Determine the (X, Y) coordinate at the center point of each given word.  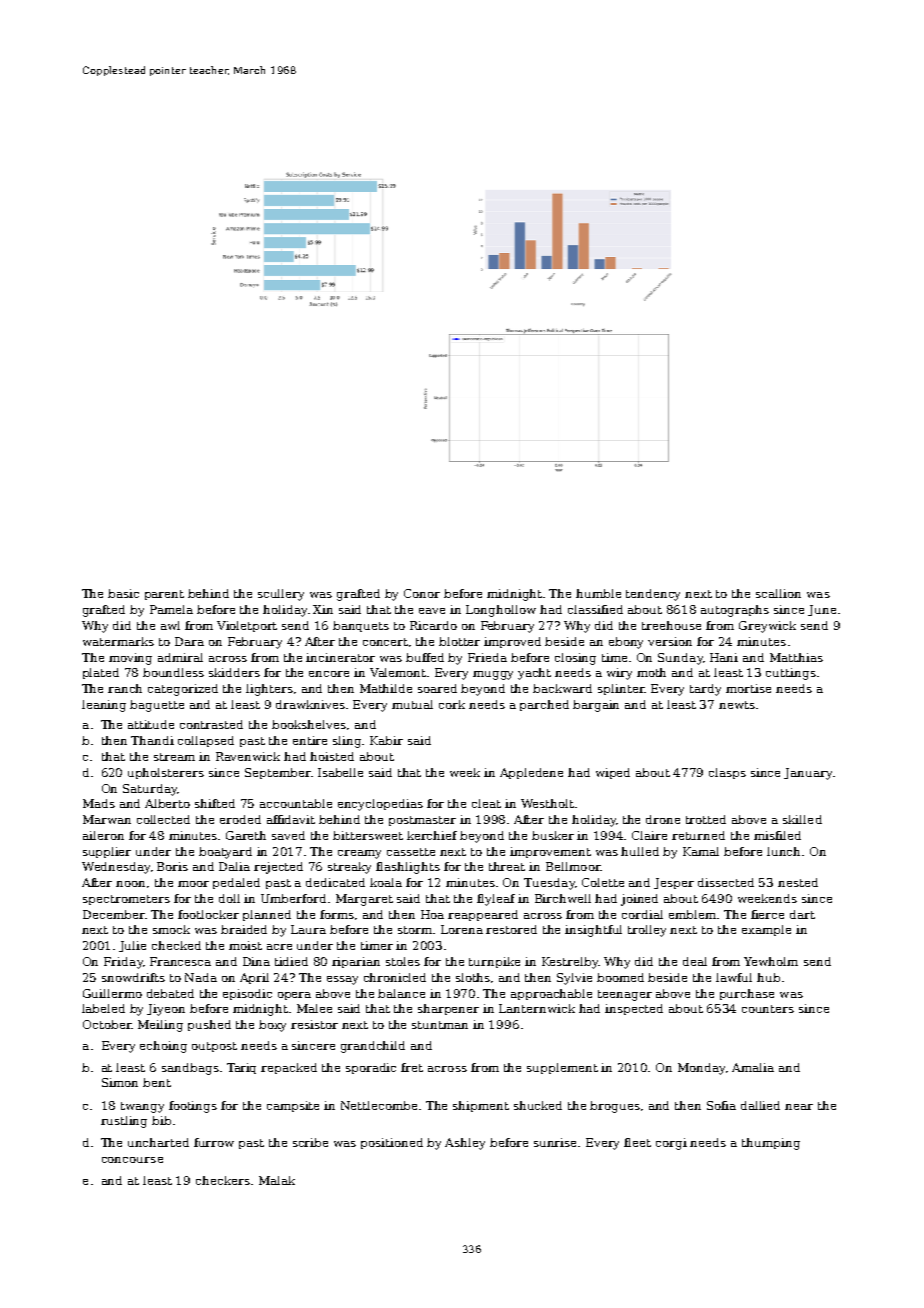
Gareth (246, 835)
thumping (771, 1144)
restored (511, 929)
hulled (640, 851)
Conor (422, 593)
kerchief (432, 835)
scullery (281, 595)
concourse (132, 1160)
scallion (778, 593)
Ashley (465, 1144)
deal (695, 961)
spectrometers (126, 900)
